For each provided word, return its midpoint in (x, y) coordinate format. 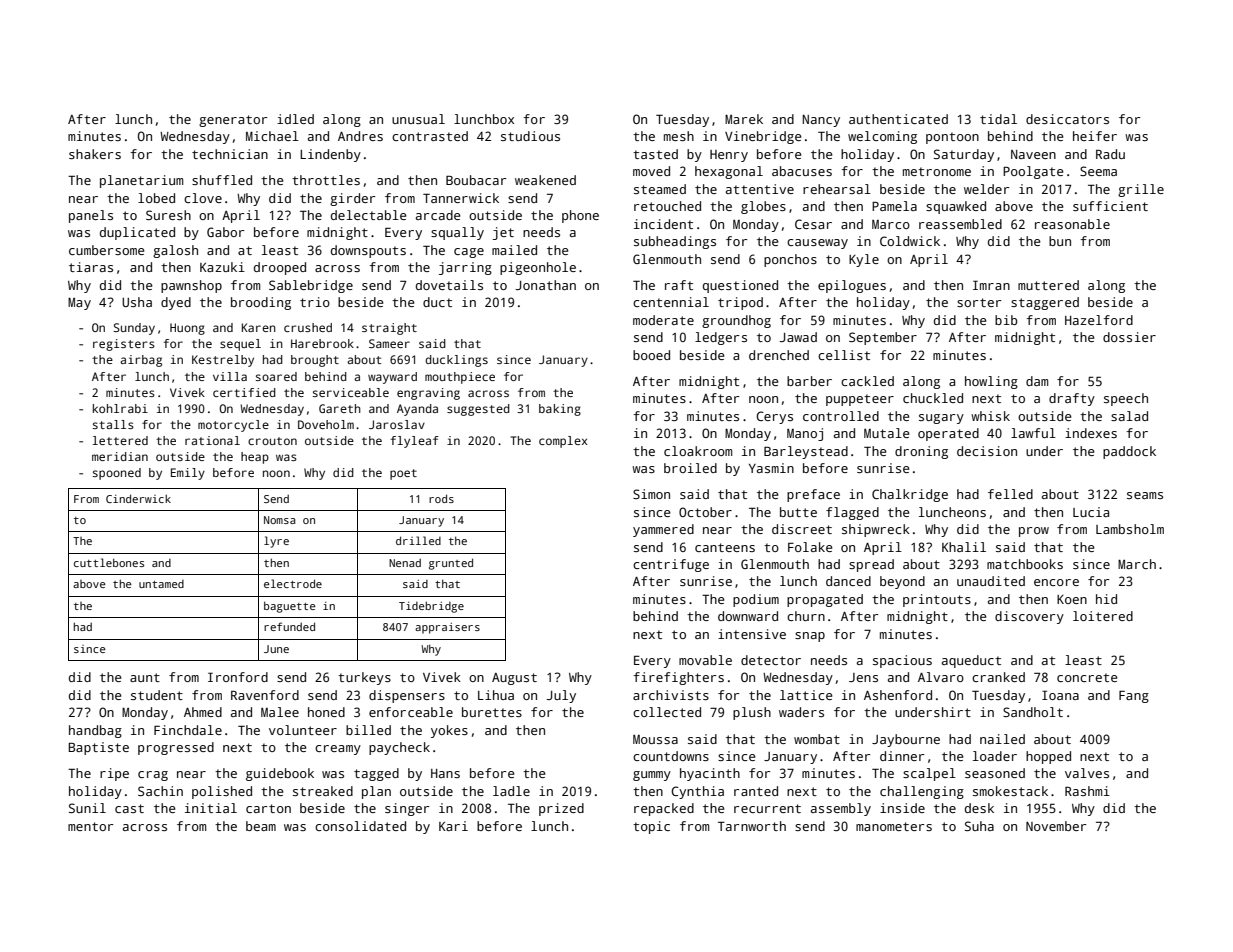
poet (403, 474)
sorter (979, 302)
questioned (740, 286)
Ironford (238, 677)
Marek (744, 119)
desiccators (1067, 119)
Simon (651, 494)
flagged (852, 513)
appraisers (447, 628)
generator (233, 121)
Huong (187, 329)
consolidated (360, 826)
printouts (937, 600)
